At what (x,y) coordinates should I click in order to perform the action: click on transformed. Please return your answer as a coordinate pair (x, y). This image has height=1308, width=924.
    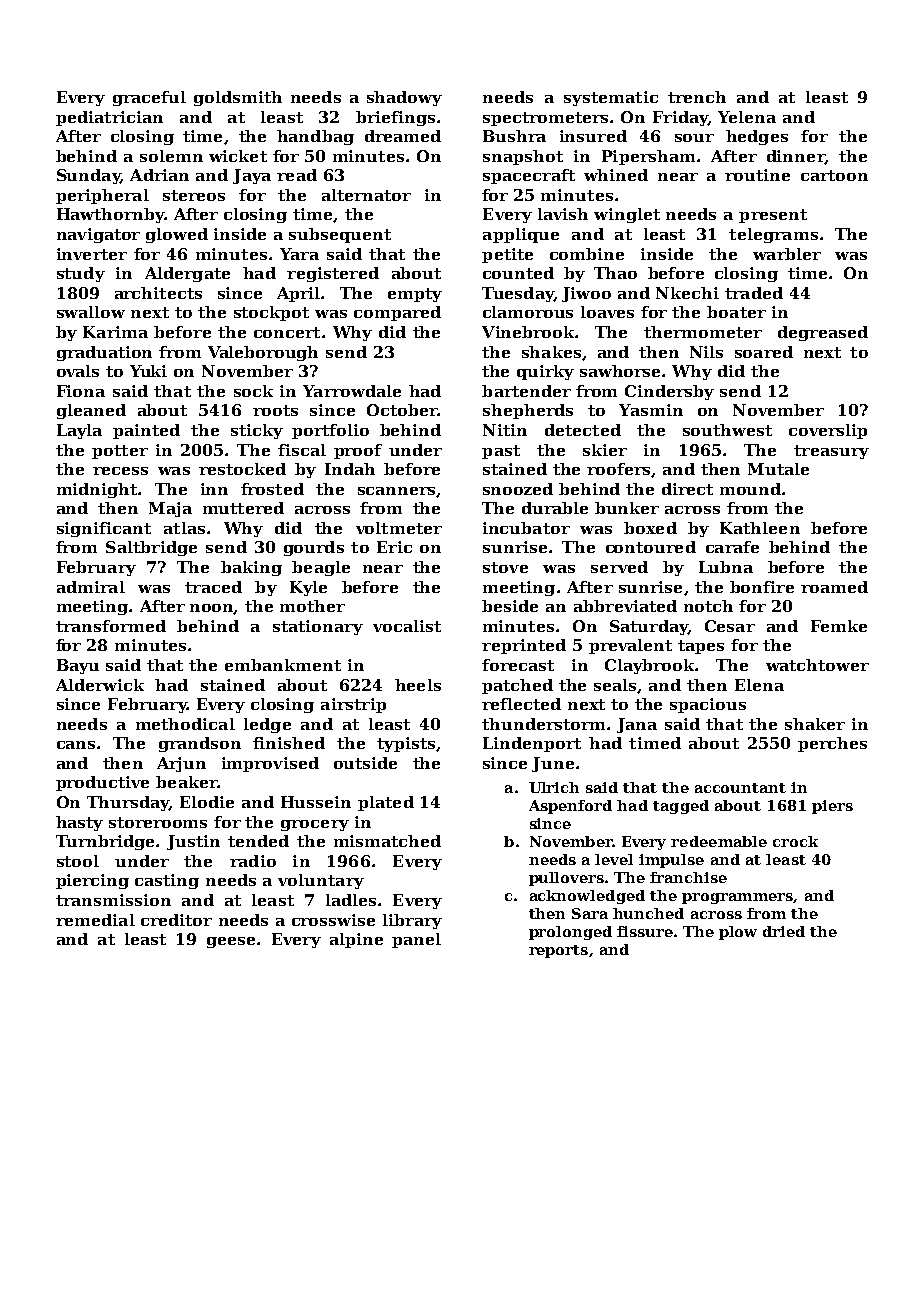
    Looking at the image, I should click on (111, 626).
